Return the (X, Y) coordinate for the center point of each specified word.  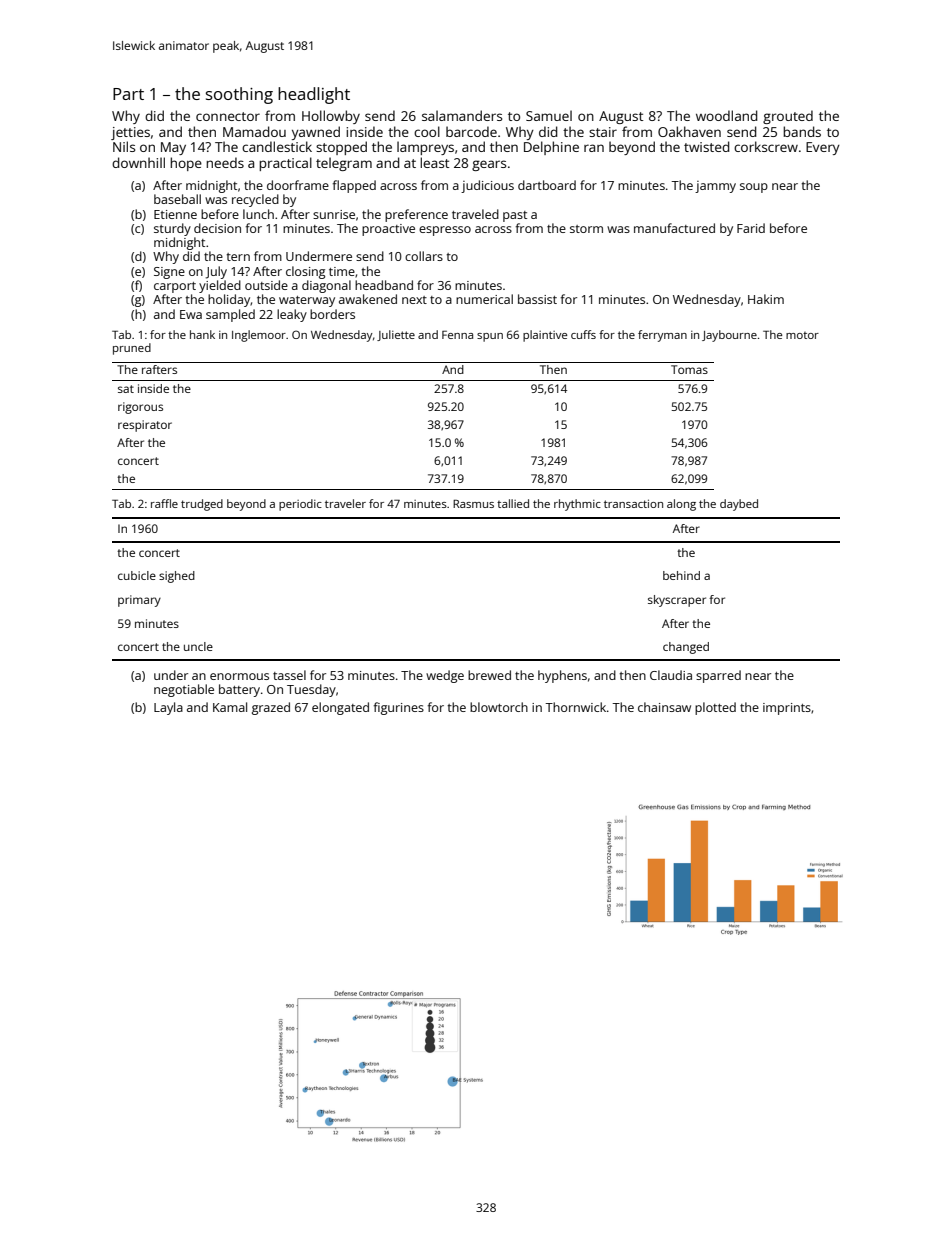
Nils (124, 146)
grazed (271, 708)
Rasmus (473, 504)
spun (490, 337)
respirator (145, 426)
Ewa (191, 314)
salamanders (462, 115)
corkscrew (766, 146)
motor (802, 335)
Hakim (766, 299)
